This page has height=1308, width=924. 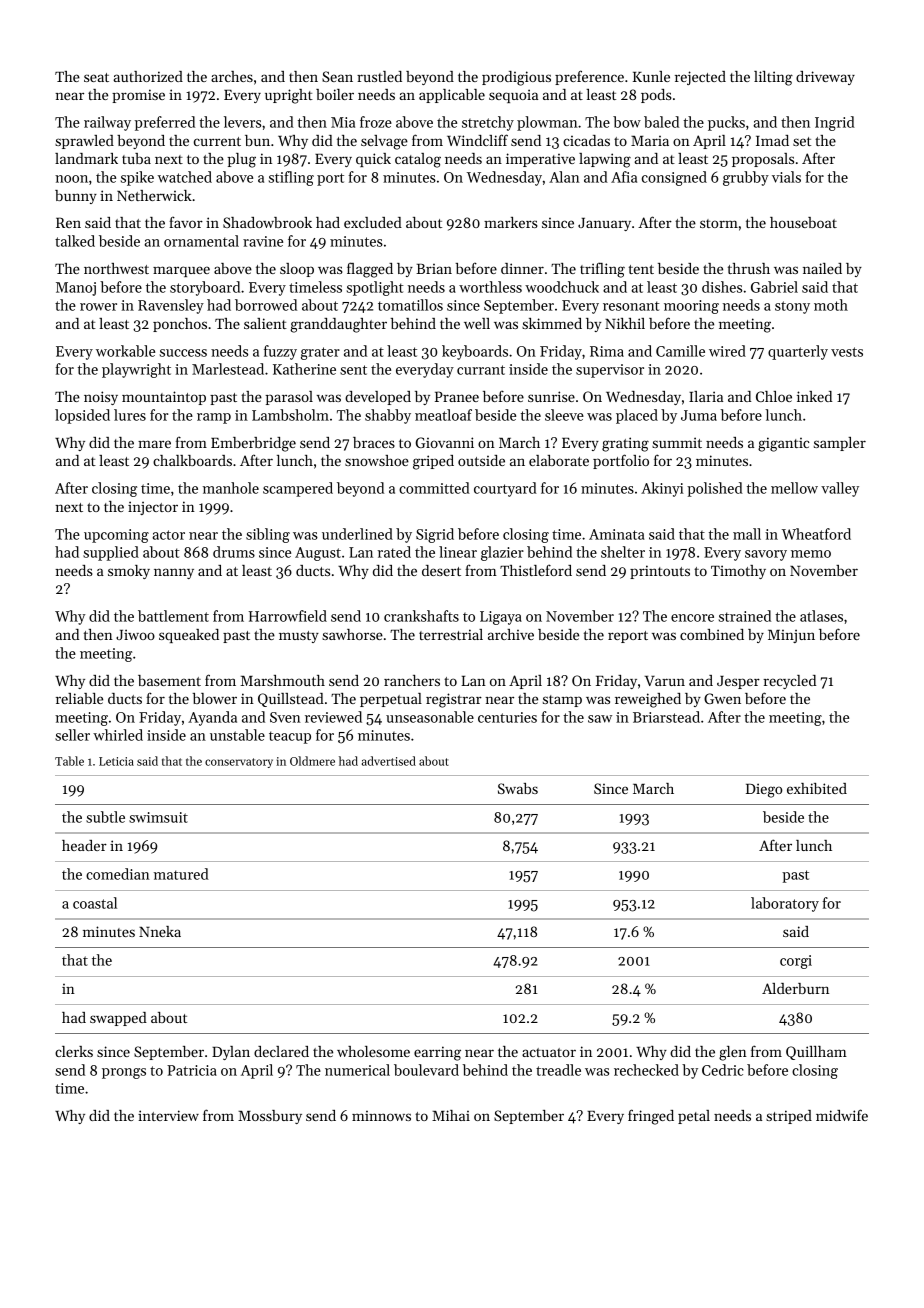 I want to click on seat, so click(x=96, y=77).
